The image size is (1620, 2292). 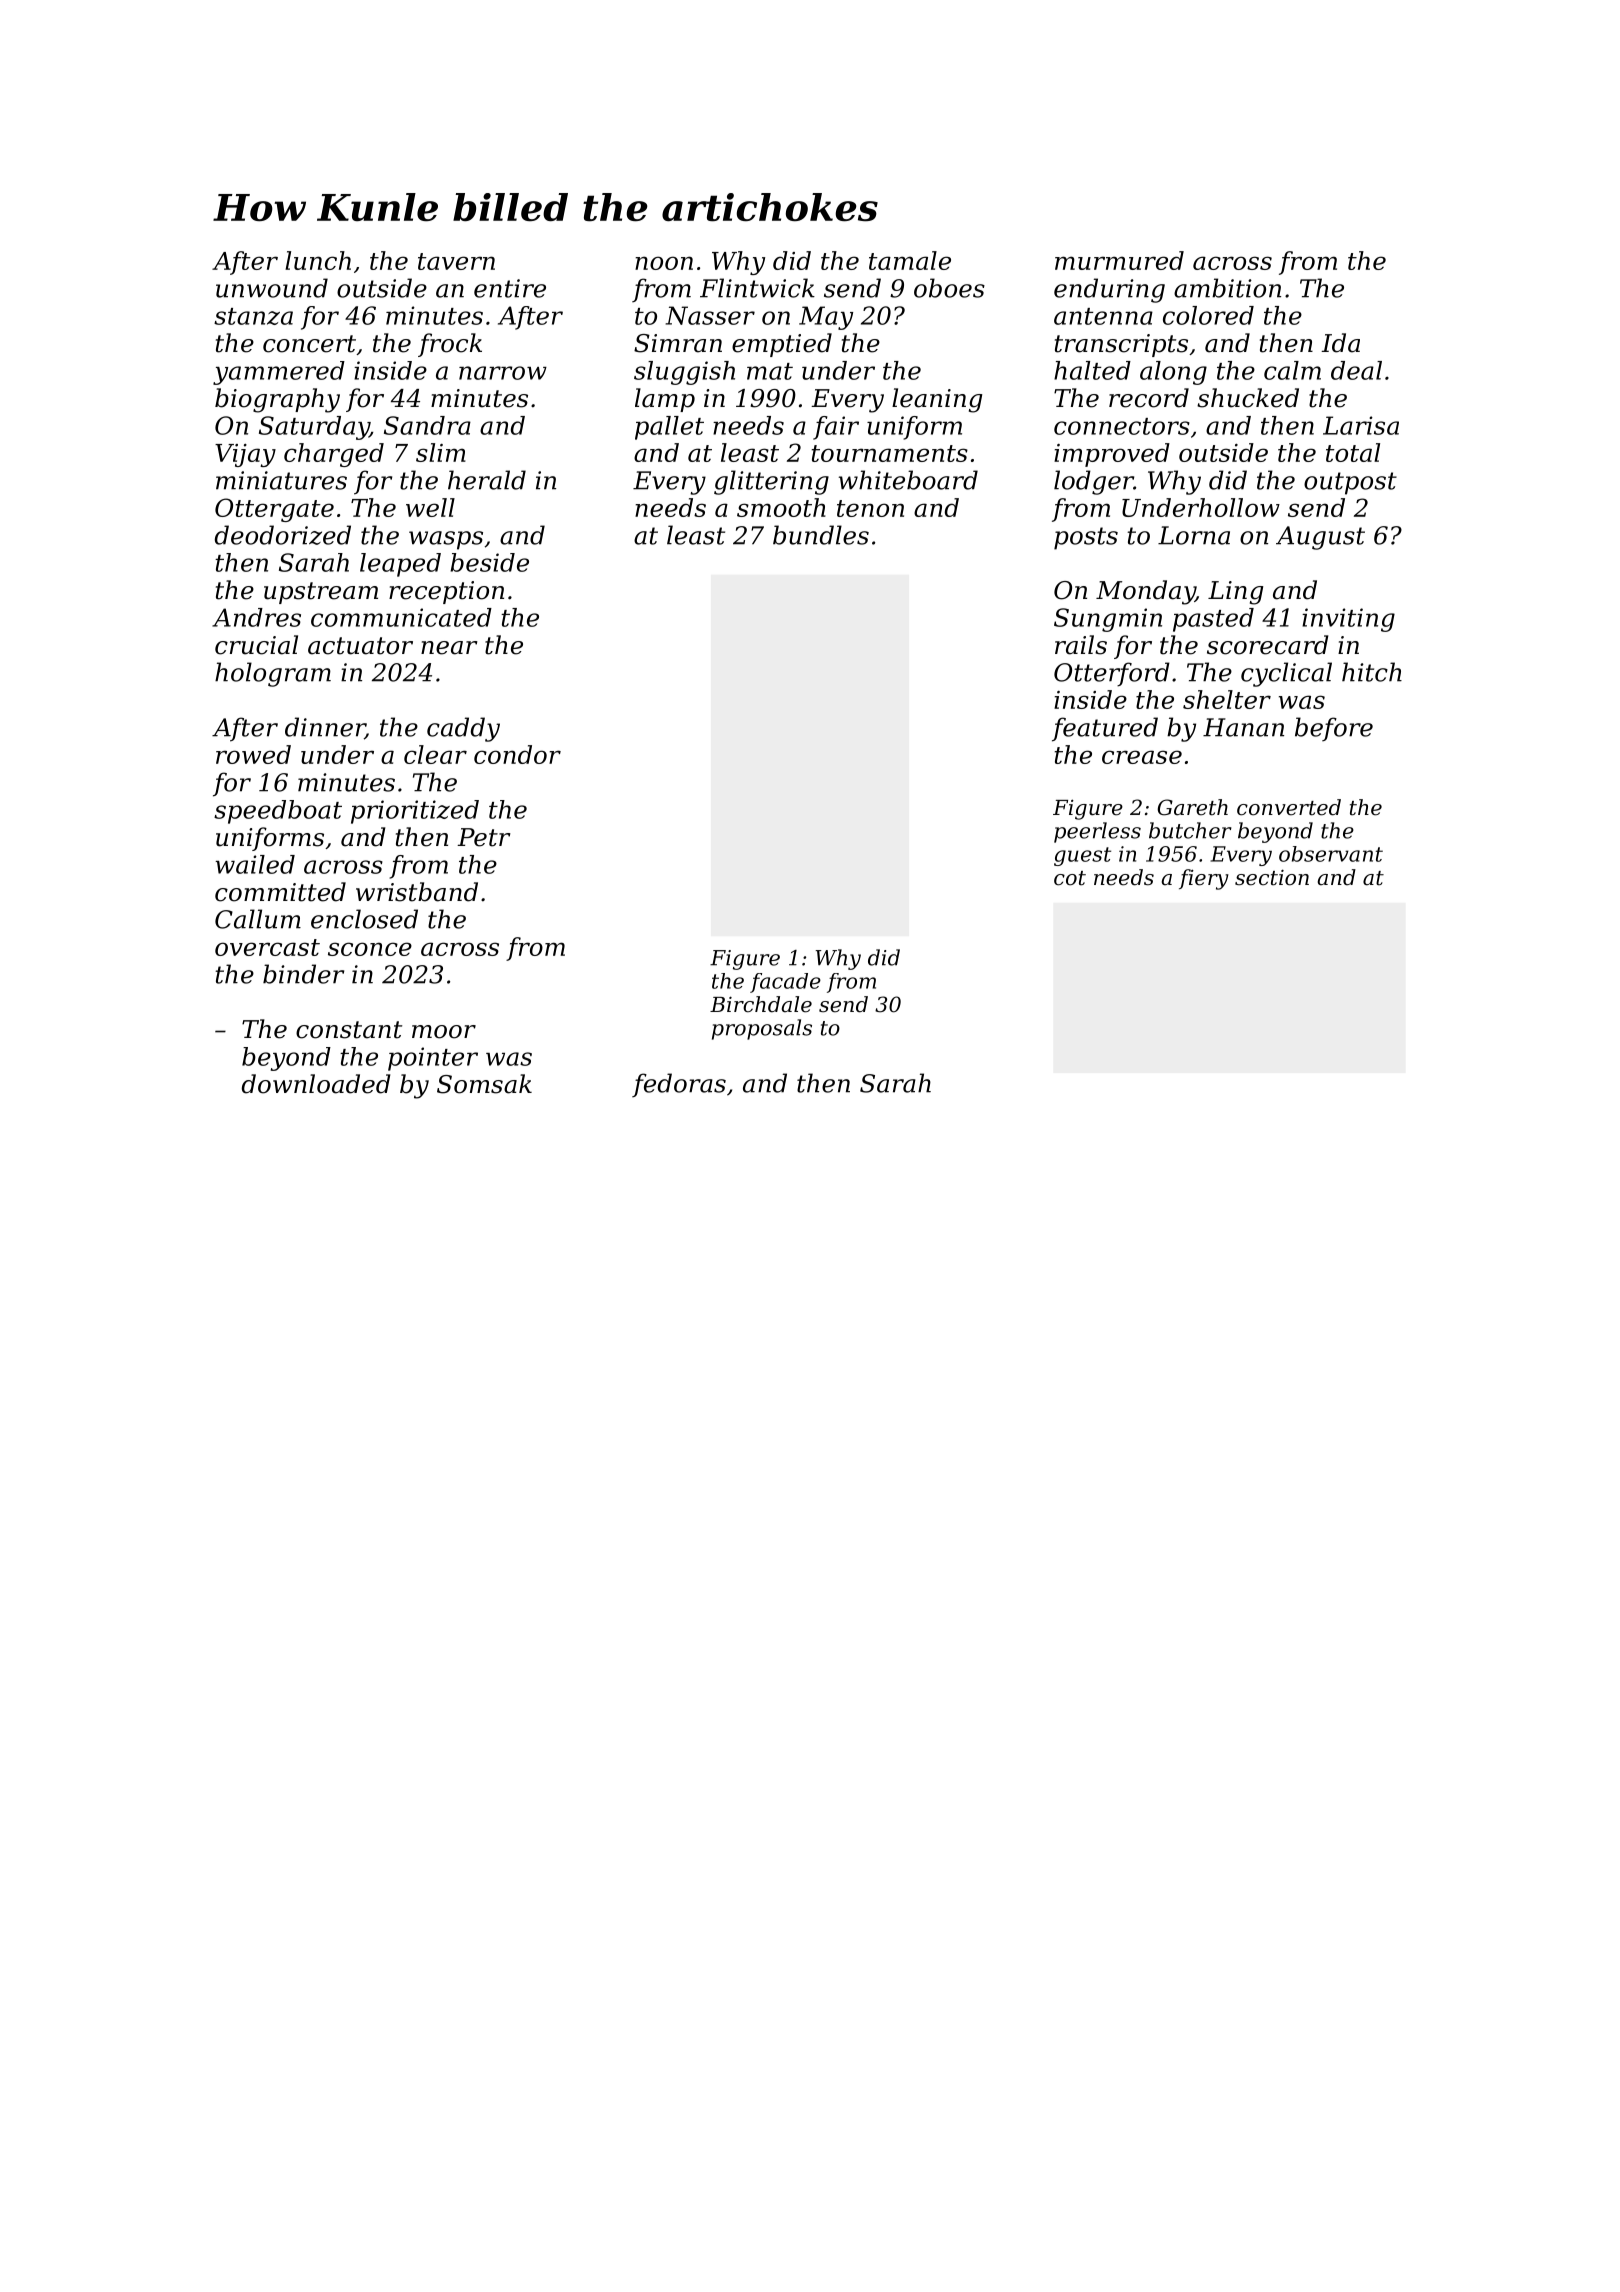 I want to click on narrow, so click(x=503, y=373).
